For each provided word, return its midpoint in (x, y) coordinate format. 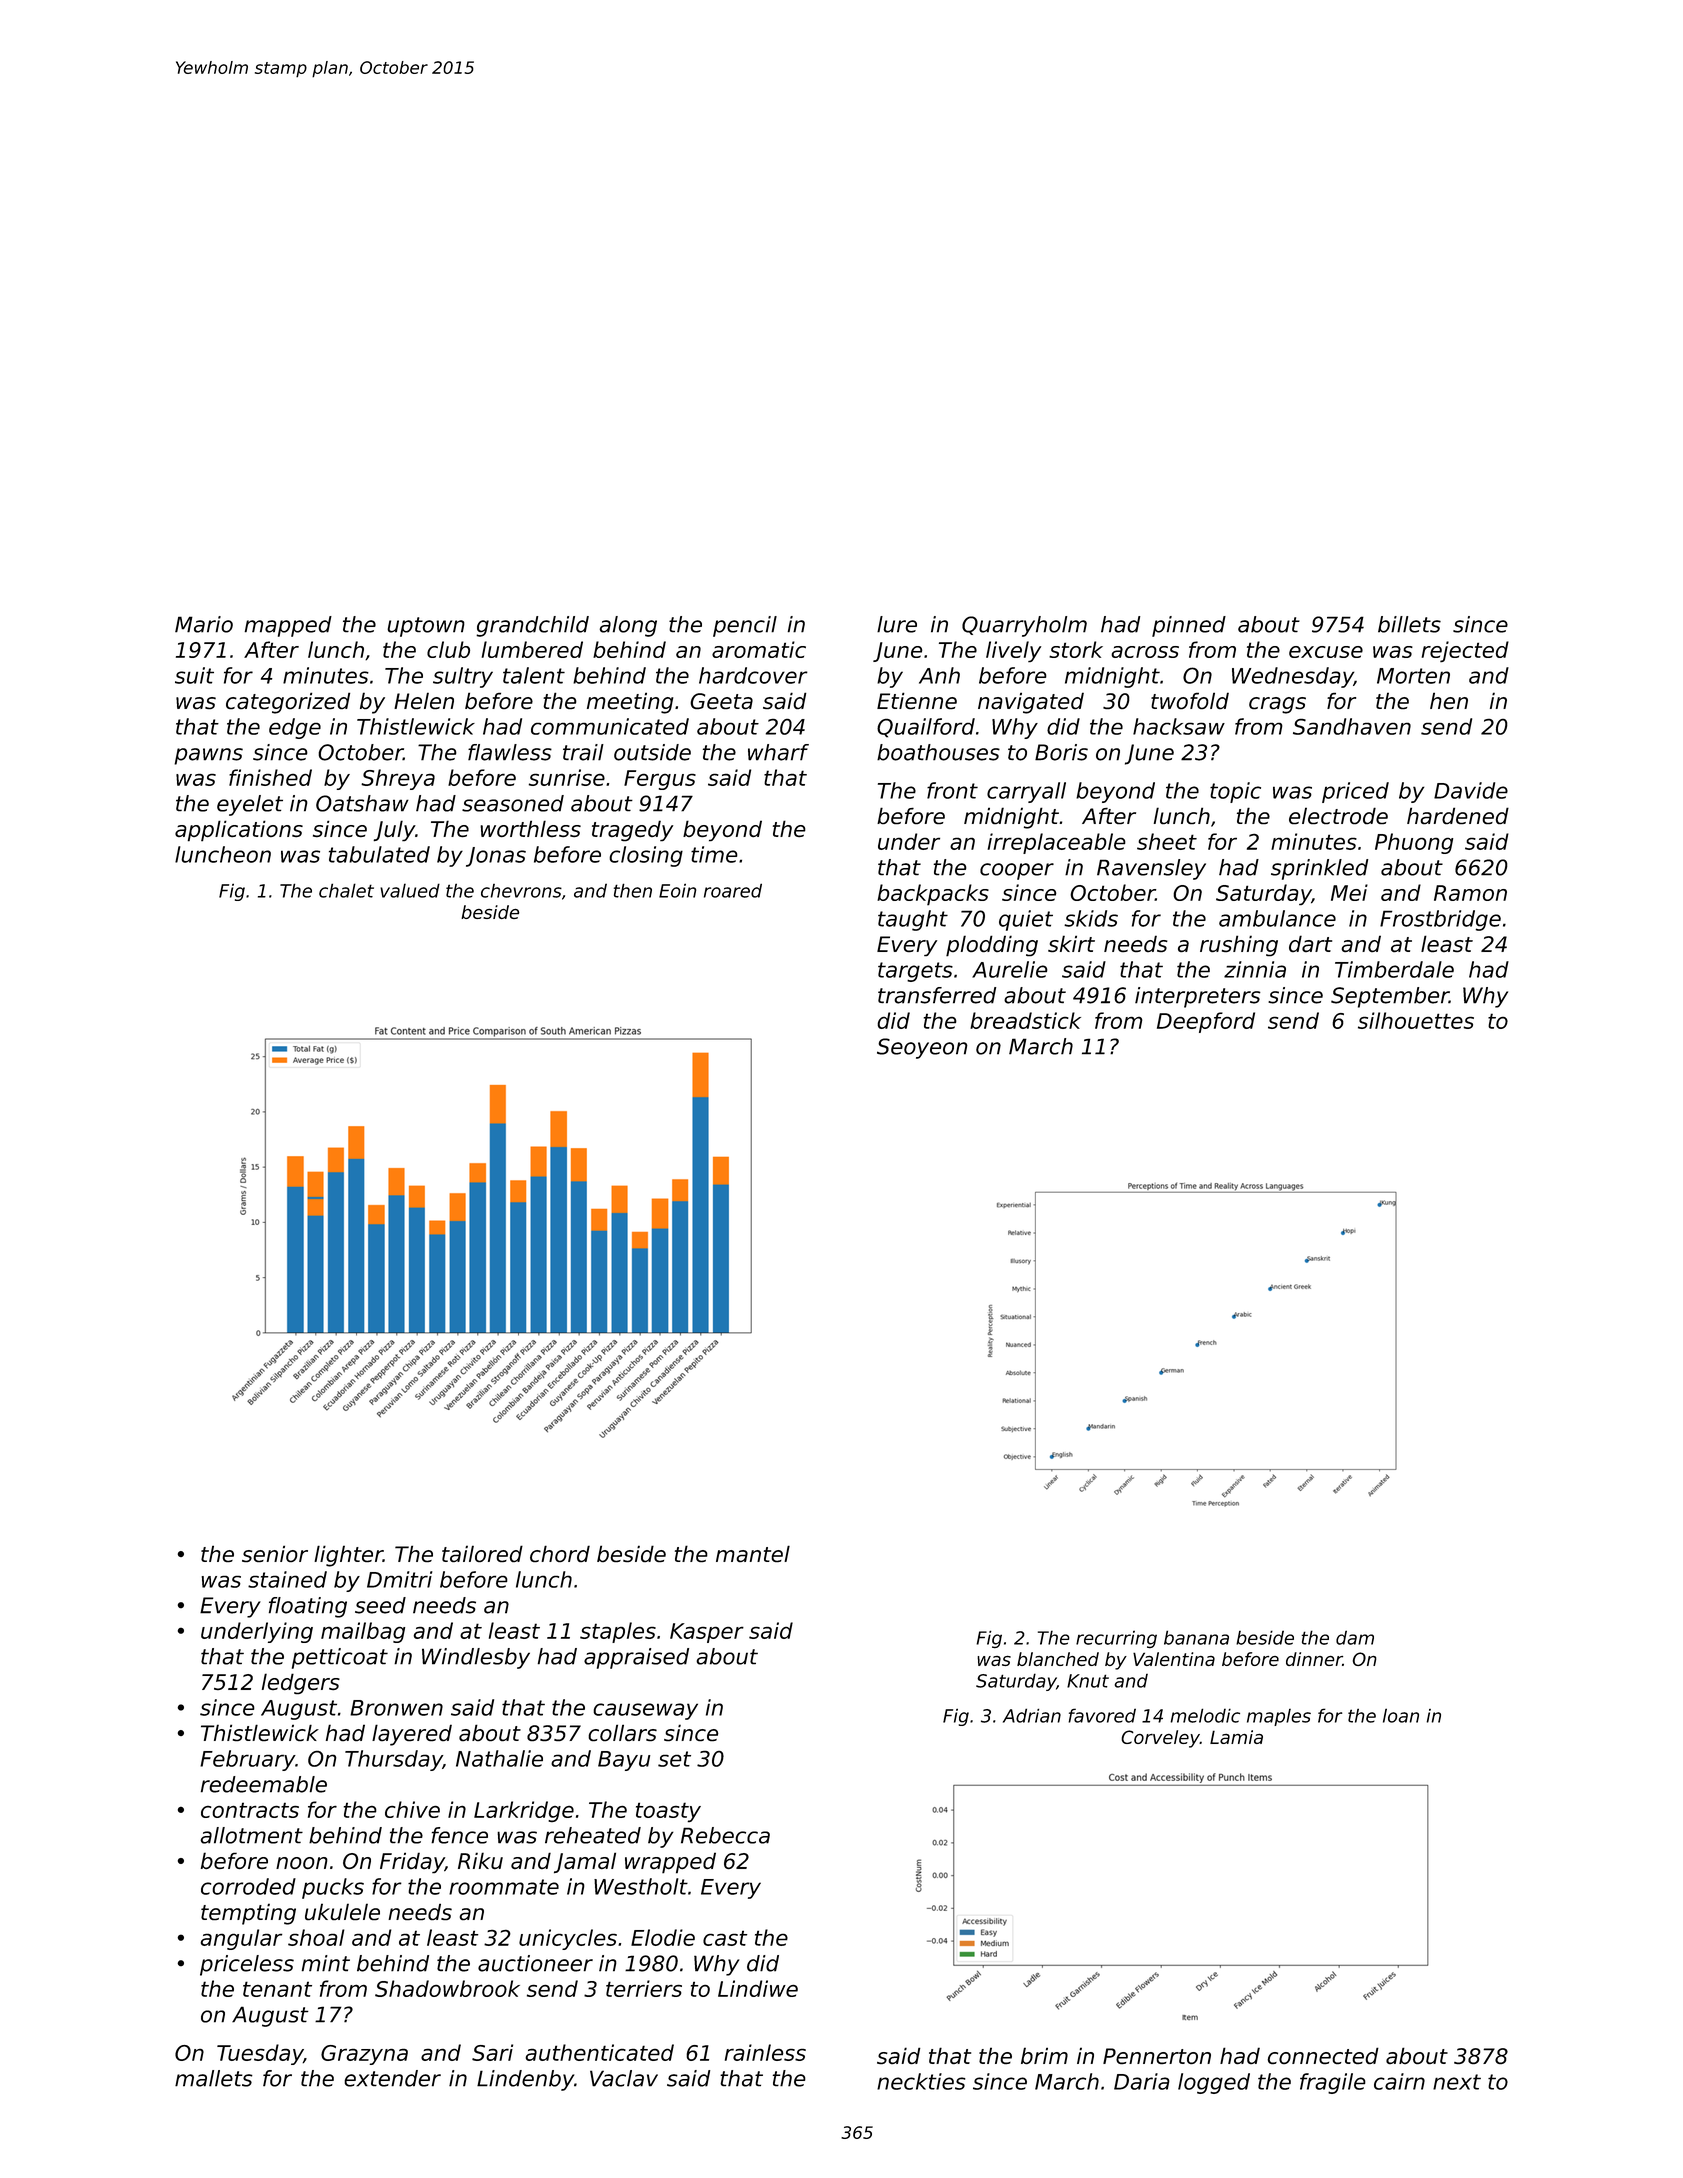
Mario (204, 624)
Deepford (1206, 1022)
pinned (1189, 626)
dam (1355, 1637)
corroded (248, 1886)
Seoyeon (922, 1048)
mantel (753, 1553)
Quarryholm (1024, 626)
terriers (644, 1988)
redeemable (264, 1784)
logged (1214, 2083)
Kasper (707, 1633)
